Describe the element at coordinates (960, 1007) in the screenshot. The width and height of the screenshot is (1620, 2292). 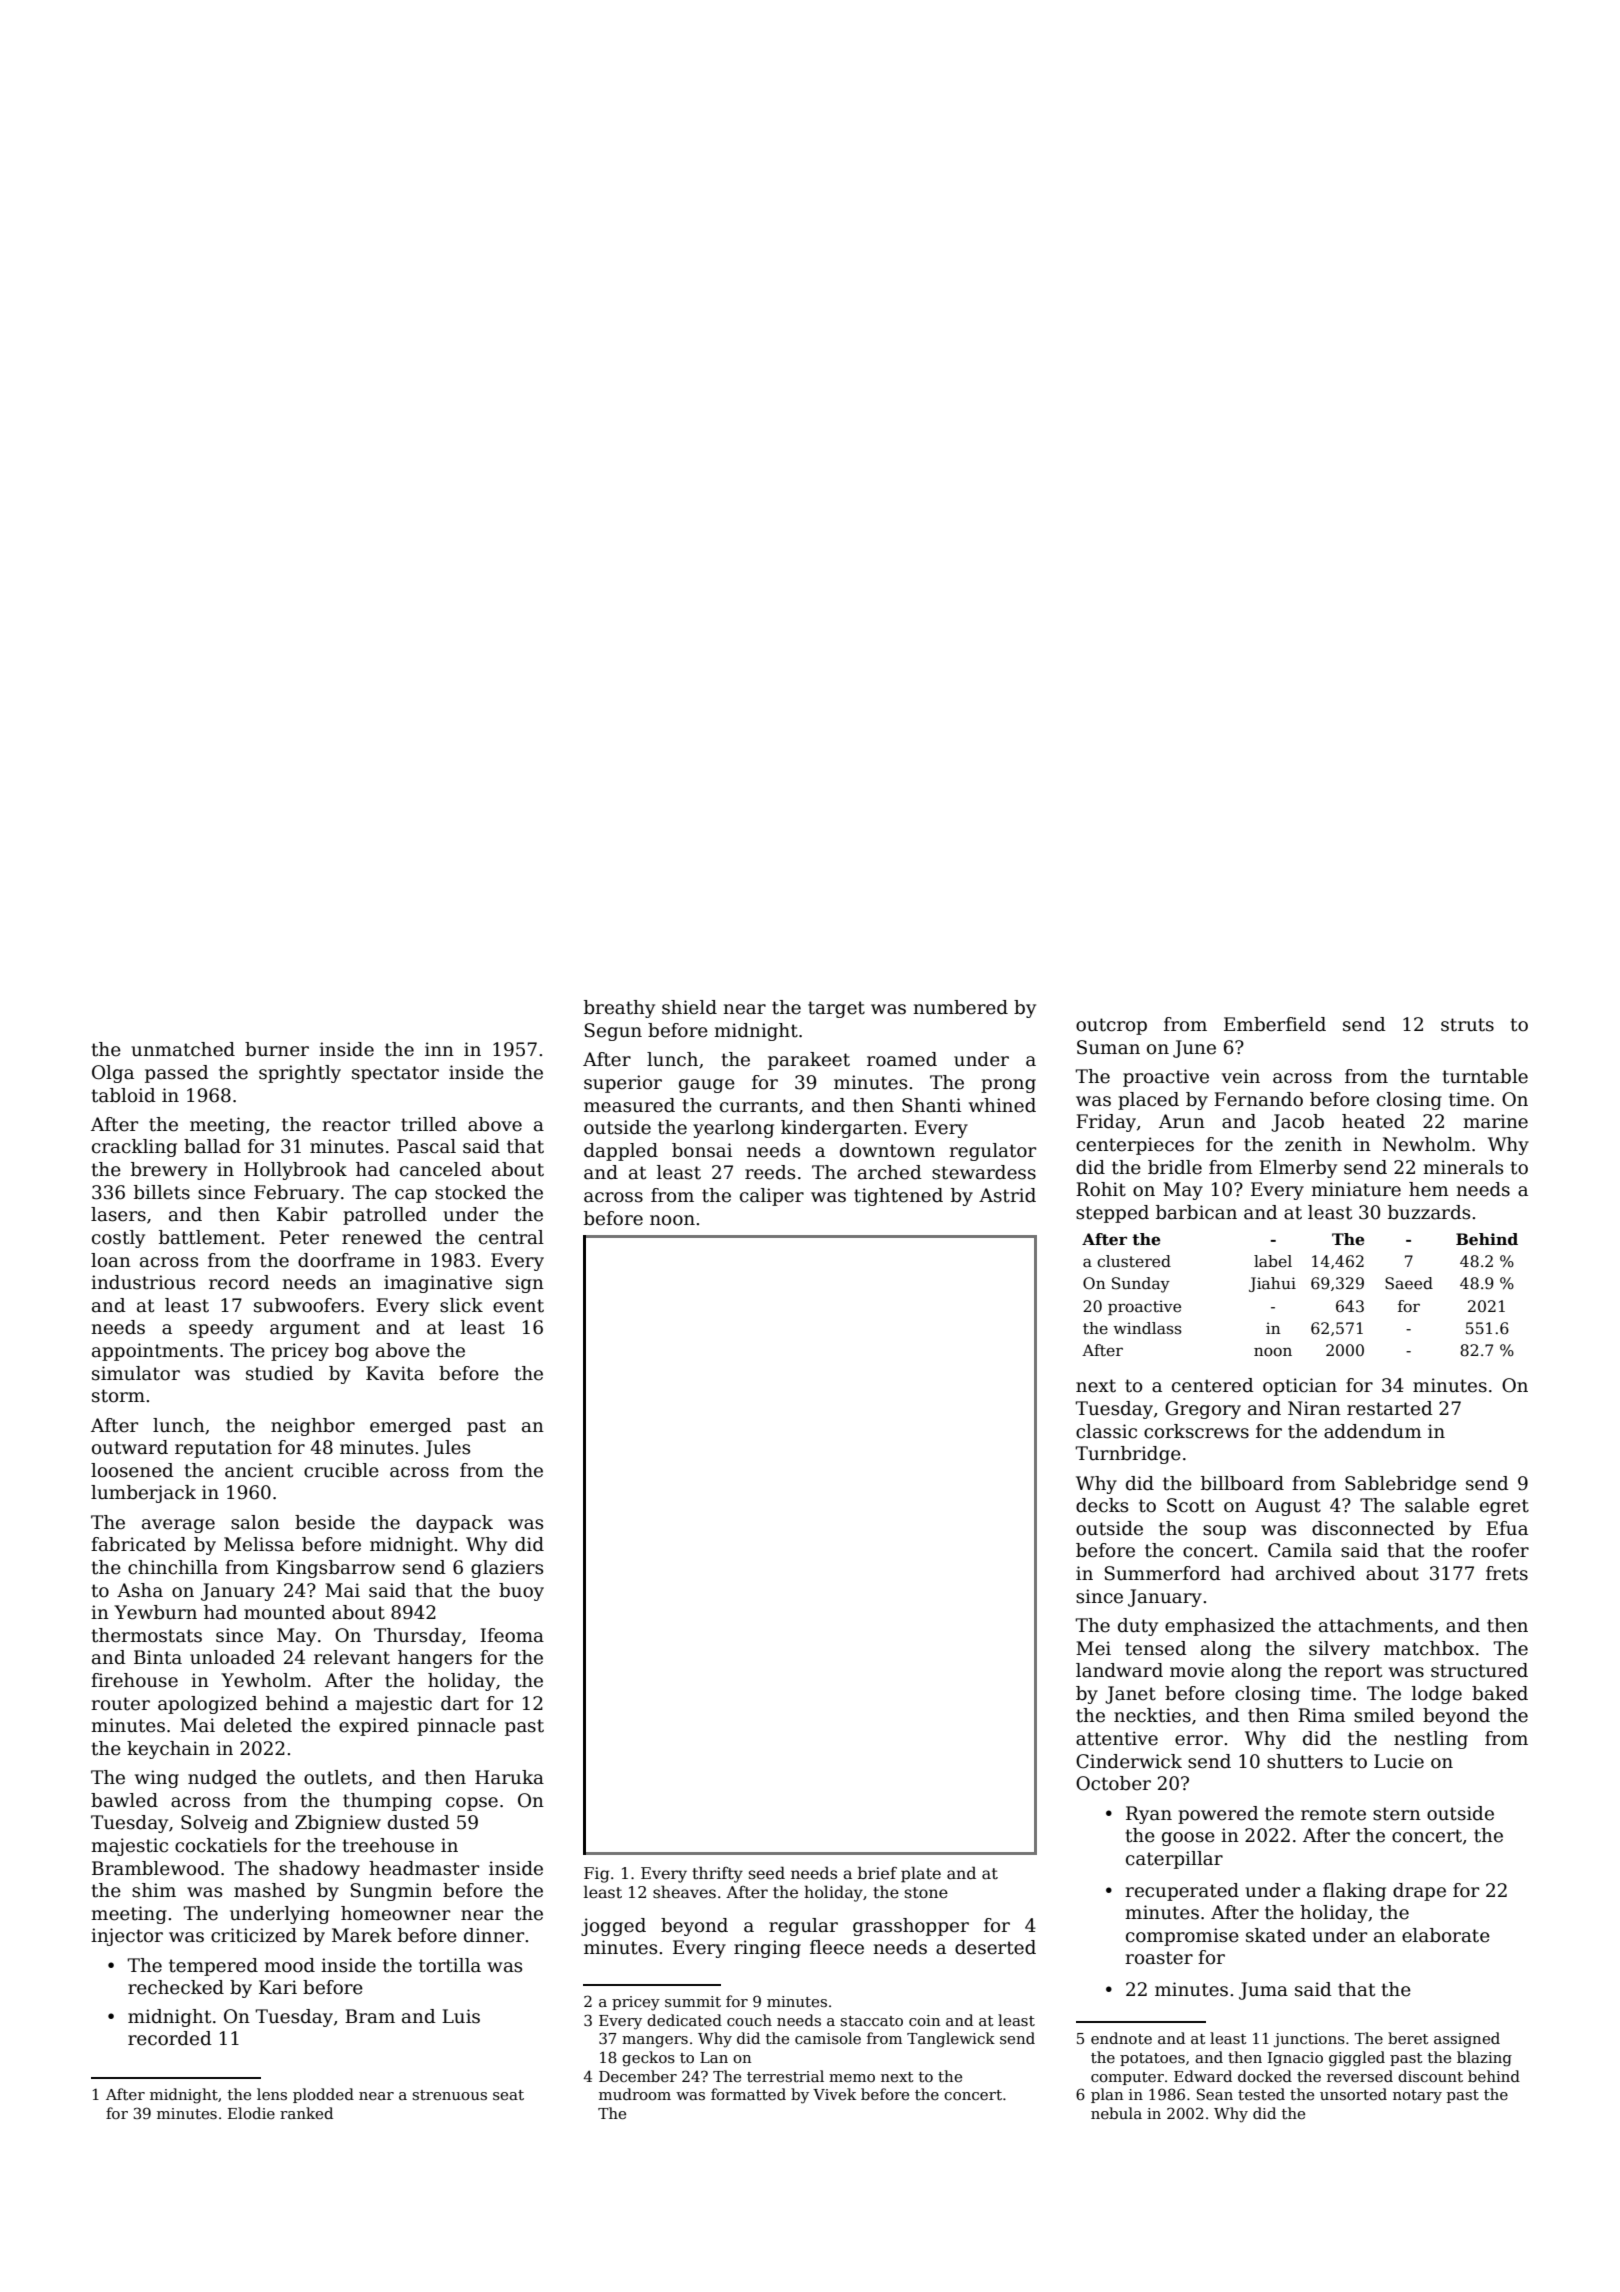
I see `numbered` at that location.
